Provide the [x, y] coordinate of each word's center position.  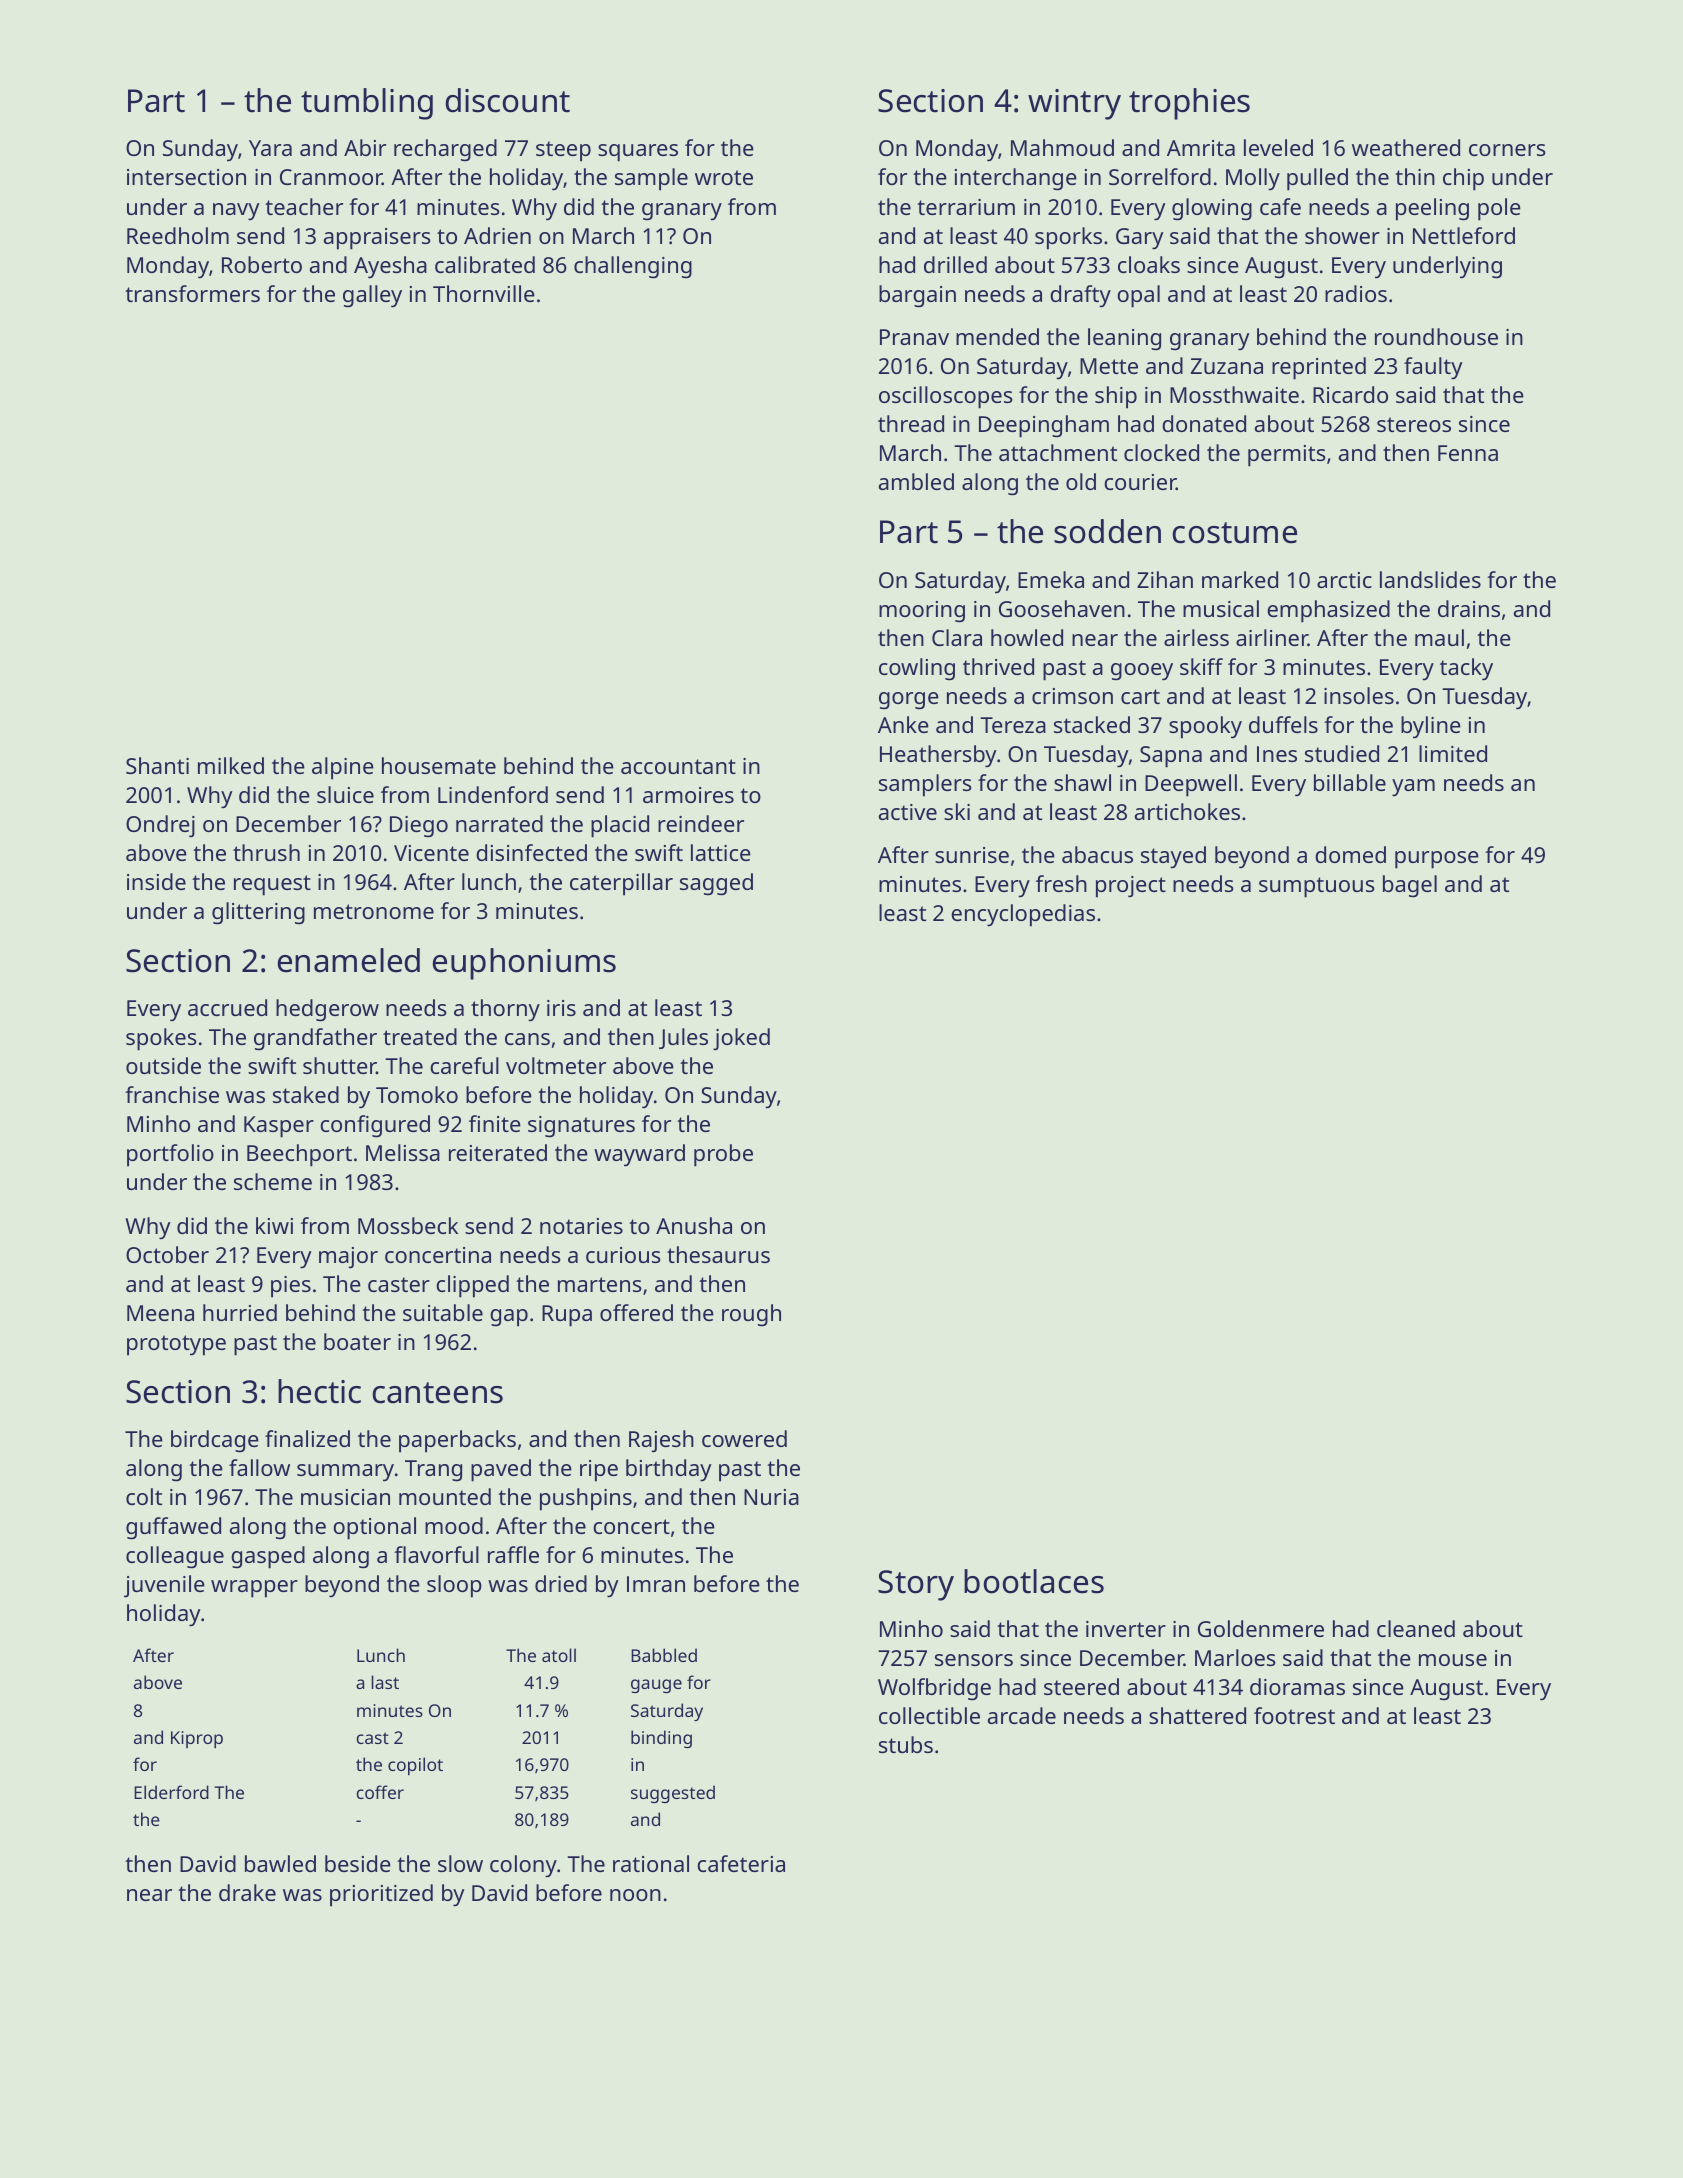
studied [1342, 753]
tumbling [367, 104]
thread [911, 423]
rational [651, 1863]
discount [507, 100]
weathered [1406, 147]
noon [635, 1895]
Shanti [157, 765]
